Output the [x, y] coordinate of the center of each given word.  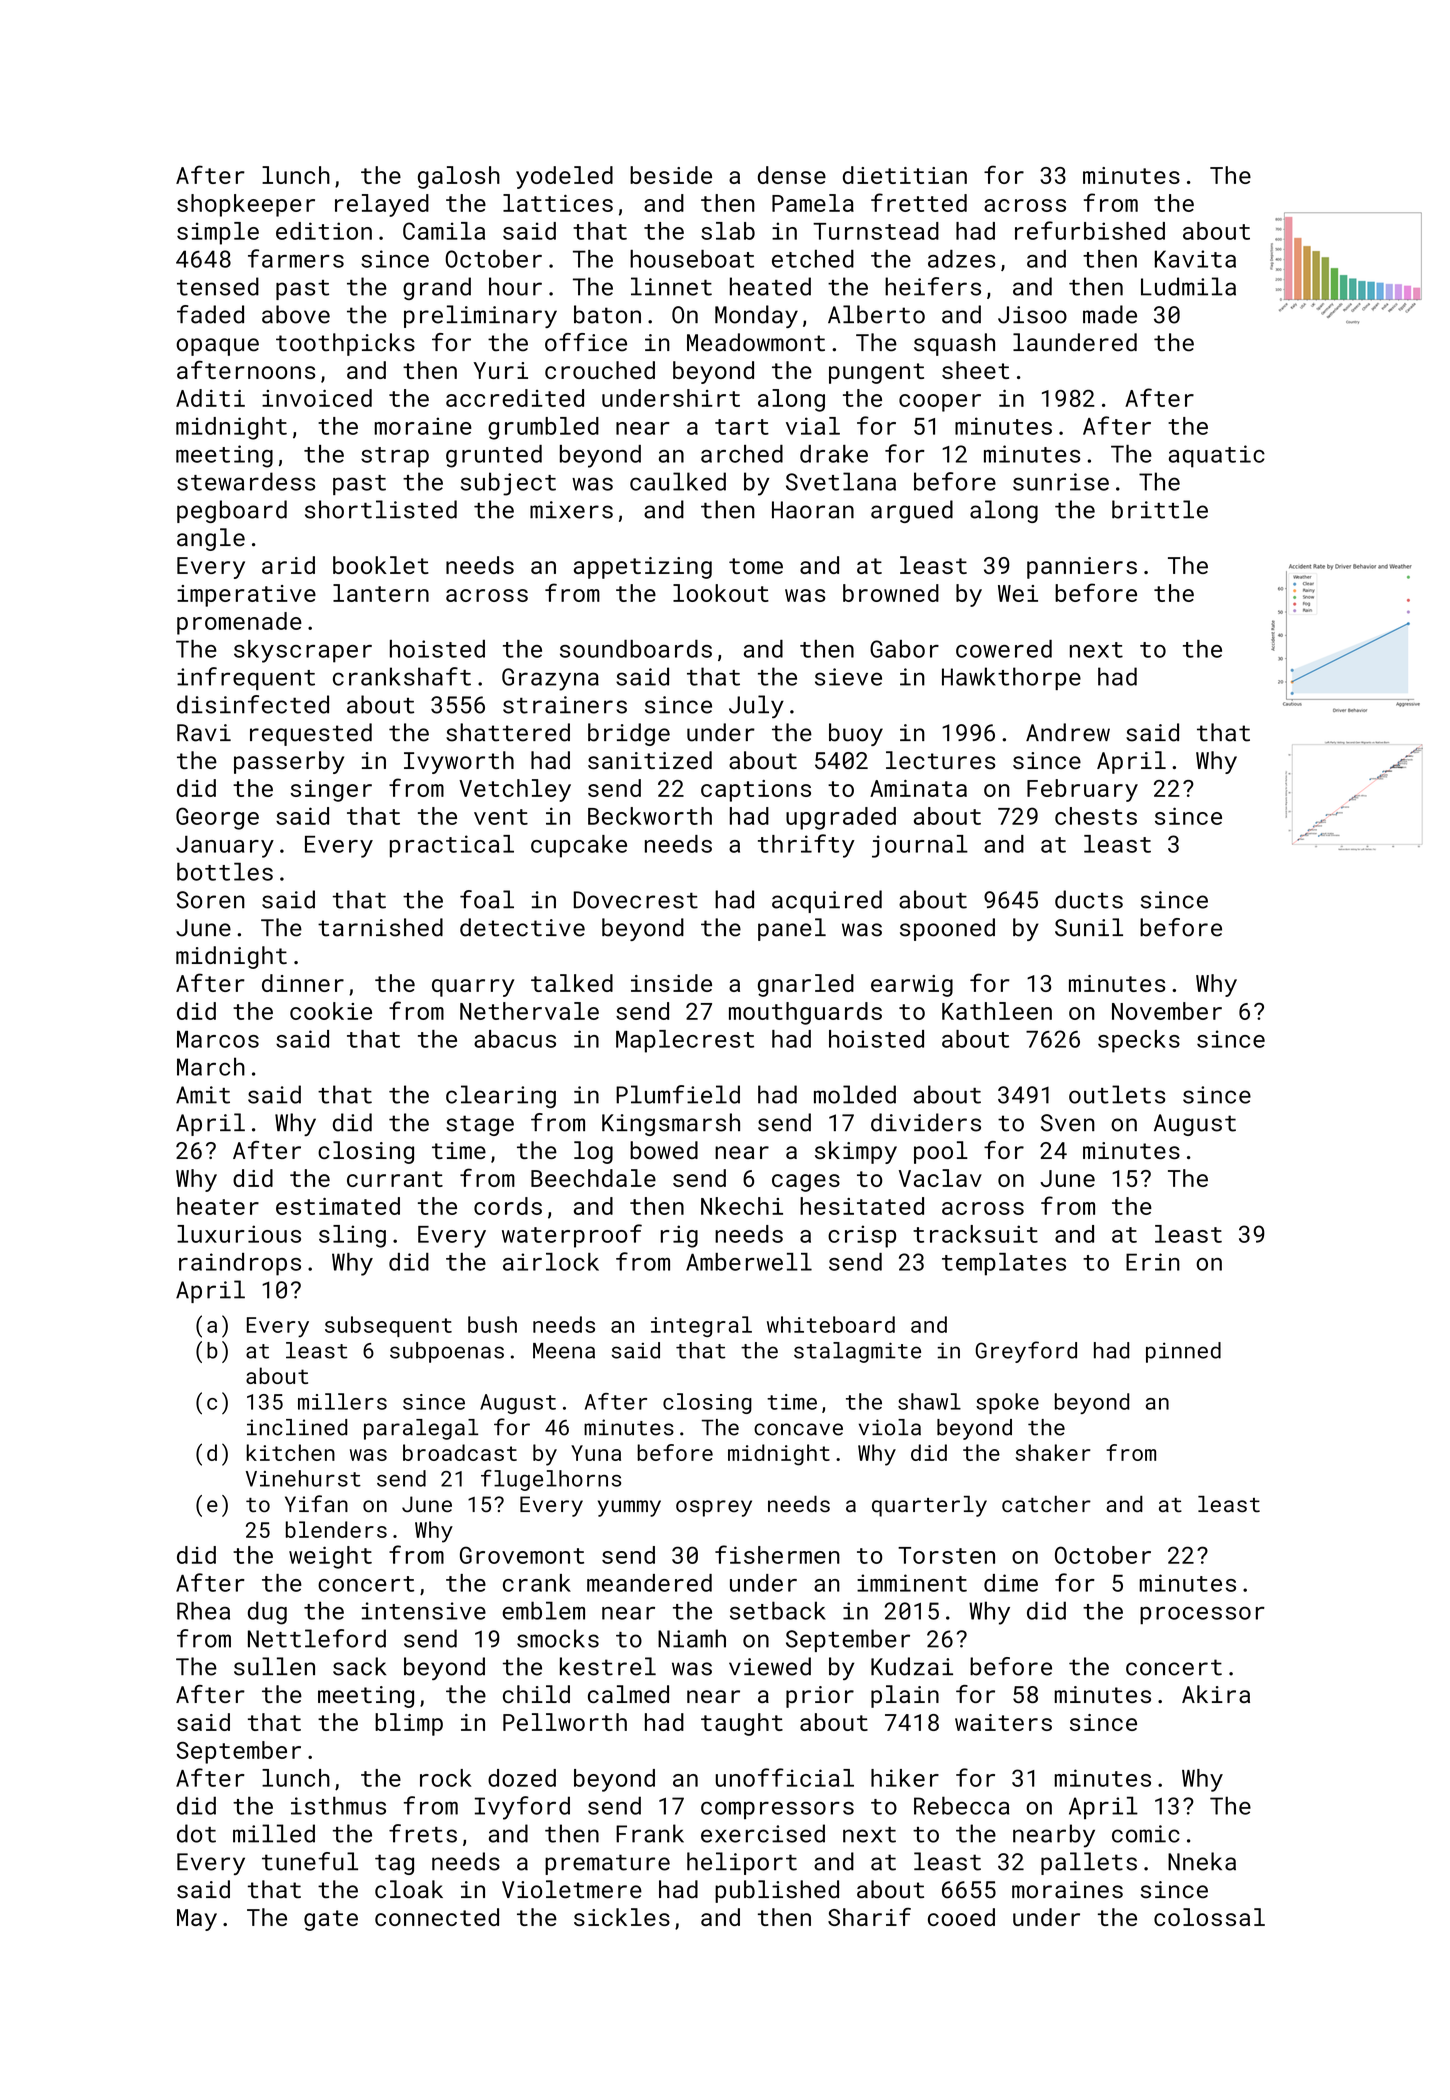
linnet [671, 286]
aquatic [1217, 456]
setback [778, 1610]
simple [218, 233]
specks [1139, 1041]
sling [352, 1236]
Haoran [813, 510]
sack [359, 1666]
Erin [1153, 1262]
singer [331, 791]
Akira [1216, 1694]
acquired [827, 901]
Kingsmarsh [671, 1124]
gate [331, 1920]
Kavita [1195, 259]
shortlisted [381, 509]
